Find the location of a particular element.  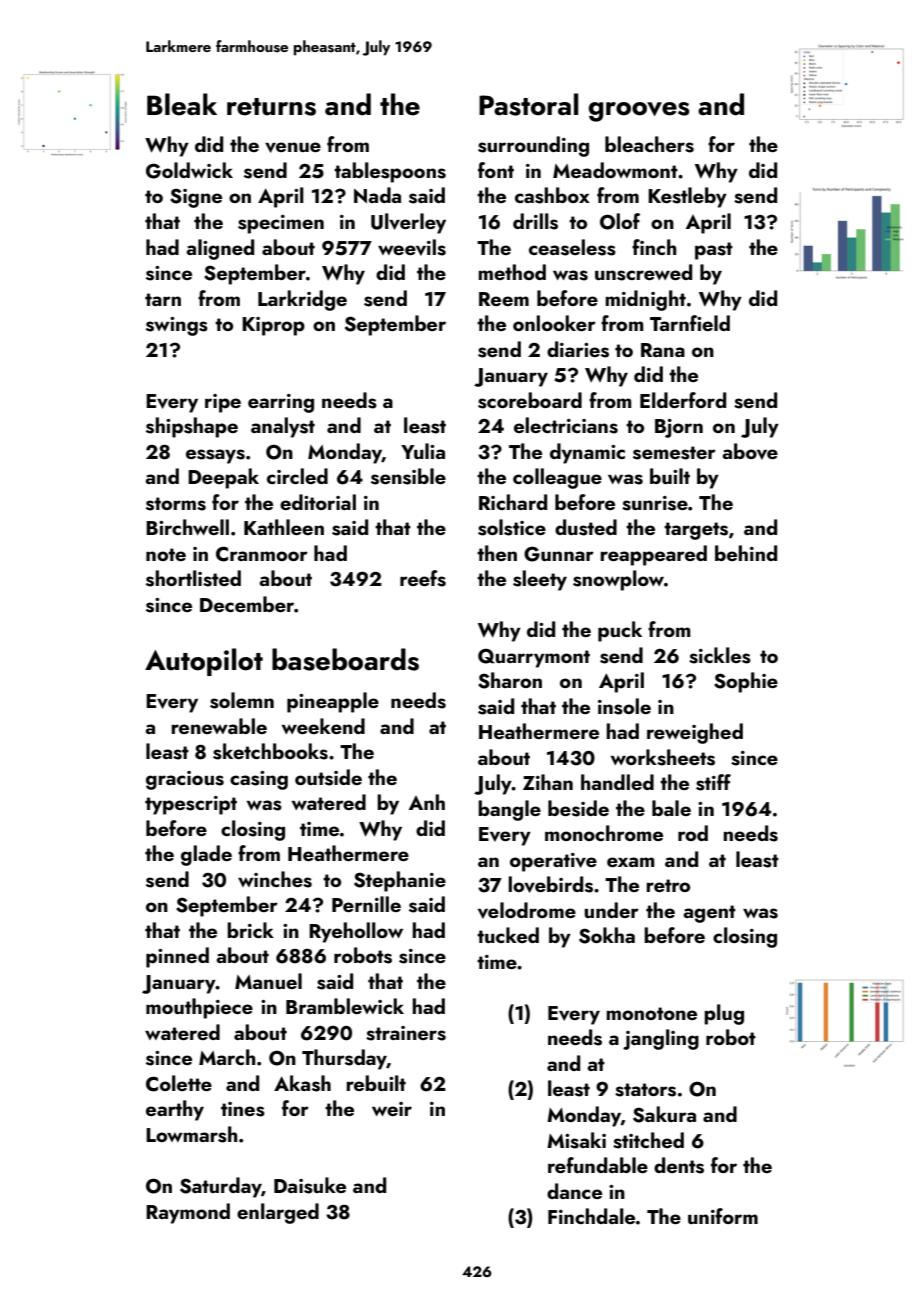

Kiprop is located at coordinates (273, 326).
